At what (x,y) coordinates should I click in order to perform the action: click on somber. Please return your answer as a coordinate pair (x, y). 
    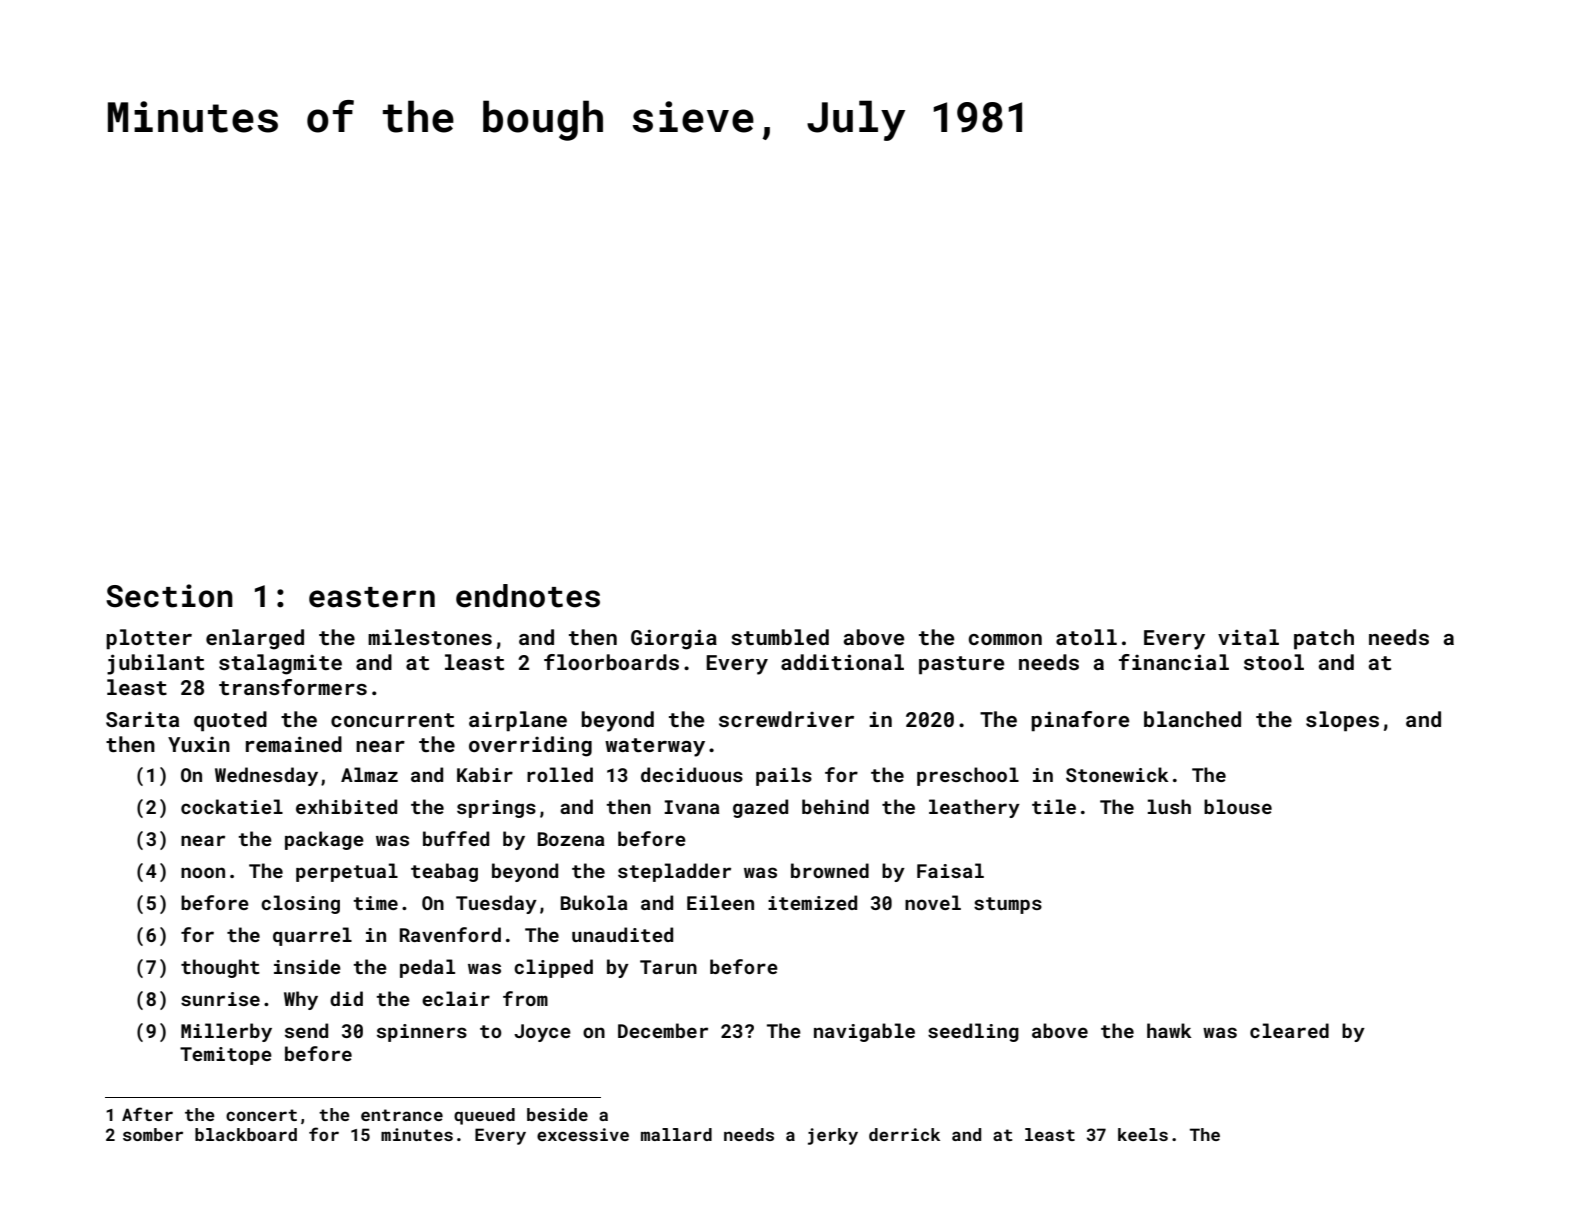
    Looking at the image, I should click on (153, 1134).
